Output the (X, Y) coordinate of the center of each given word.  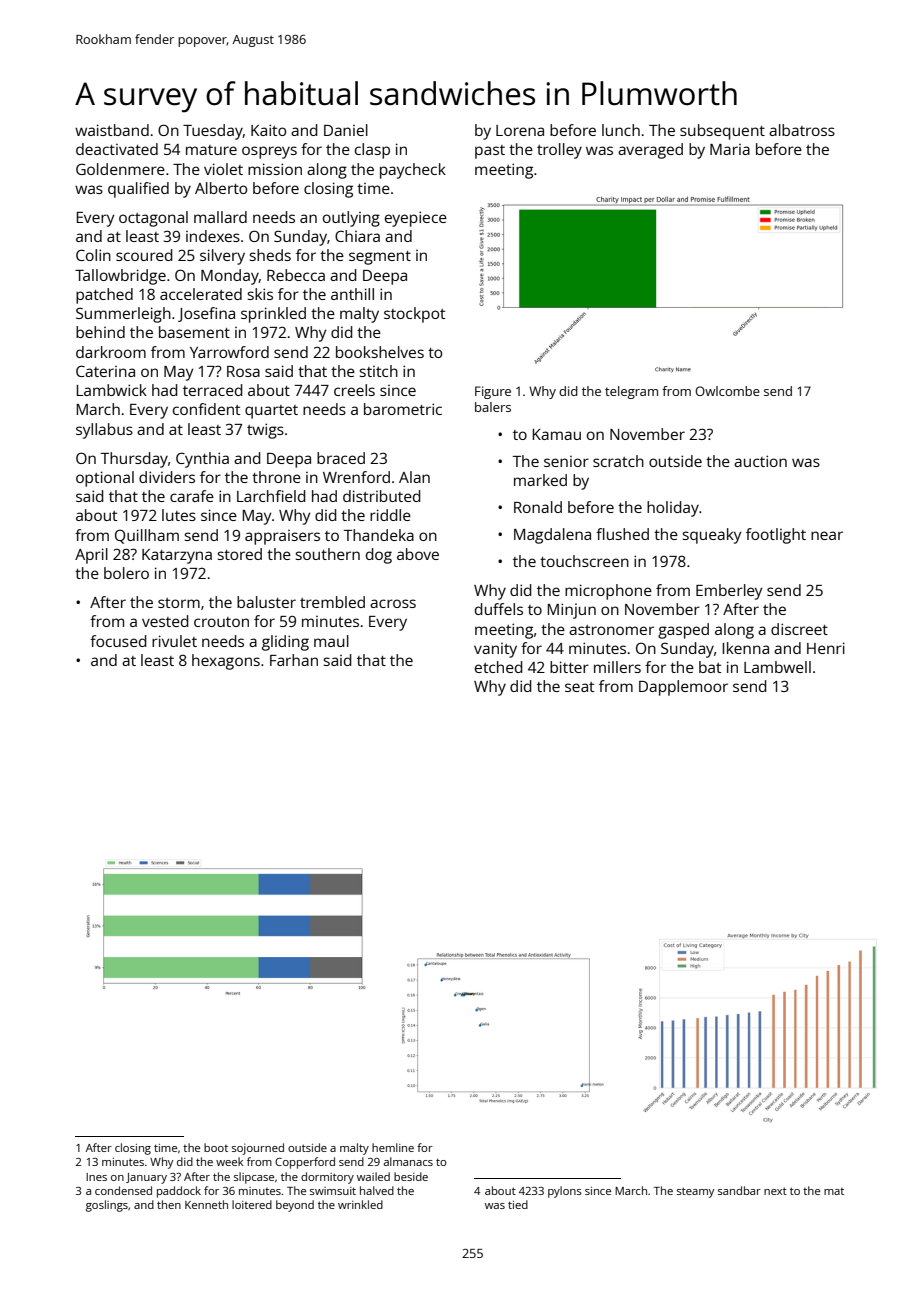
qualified (138, 190)
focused (118, 641)
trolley (559, 151)
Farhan (294, 660)
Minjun (571, 611)
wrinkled (360, 1204)
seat (580, 687)
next (775, 1191)
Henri (826, 648)
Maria (730, 149)
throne (276, 477)
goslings (107, 1206)
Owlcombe (727, 391)
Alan (414, 477)
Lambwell (777, 667)
